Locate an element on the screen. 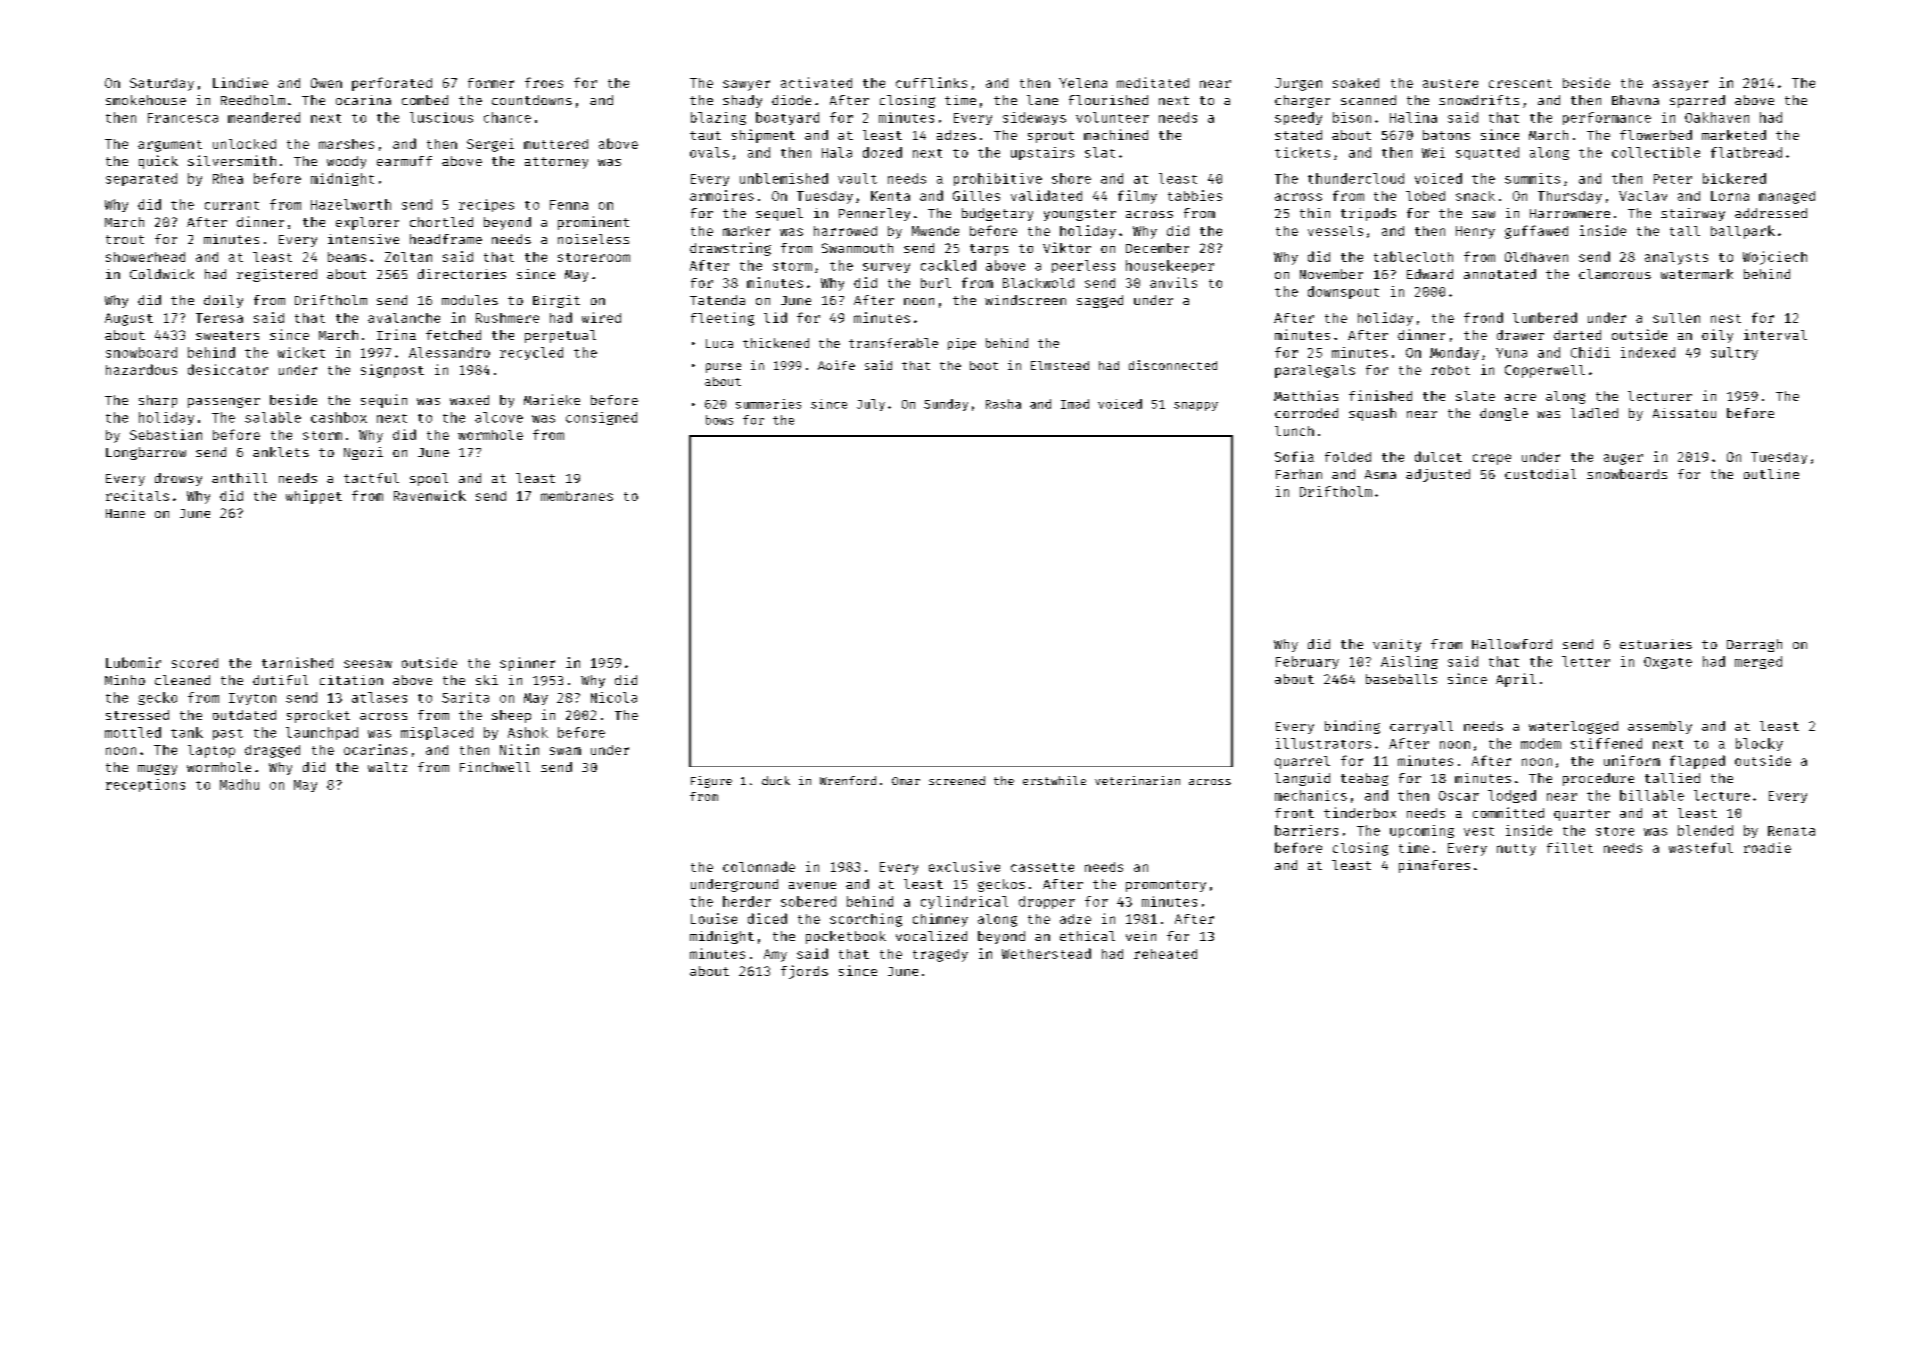 The height and width of the screenshot is (1359, 1922). Darragh is located at coordinates (1754, 645).
